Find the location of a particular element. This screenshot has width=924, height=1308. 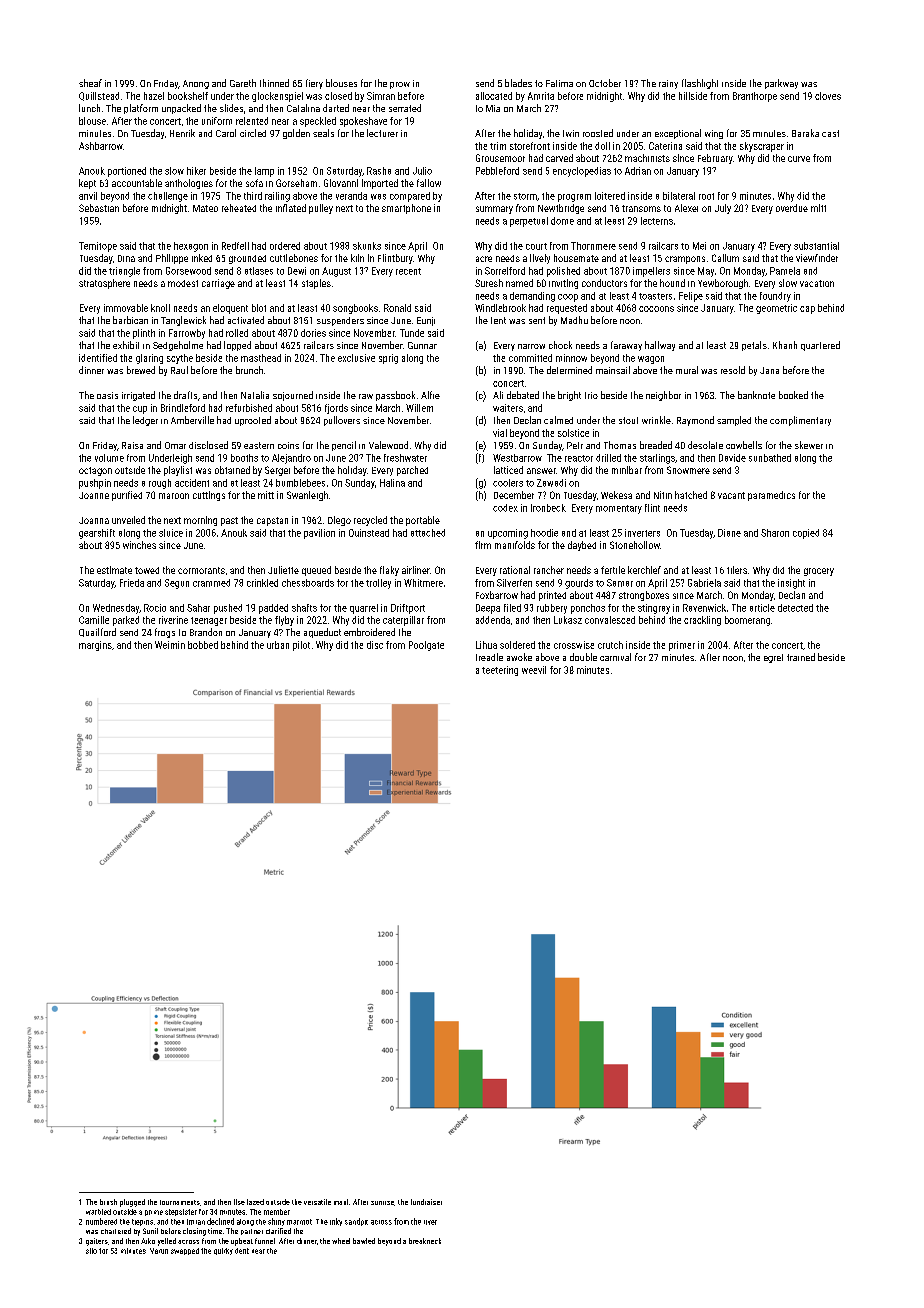

twin is located at coordinates (571, 133).
